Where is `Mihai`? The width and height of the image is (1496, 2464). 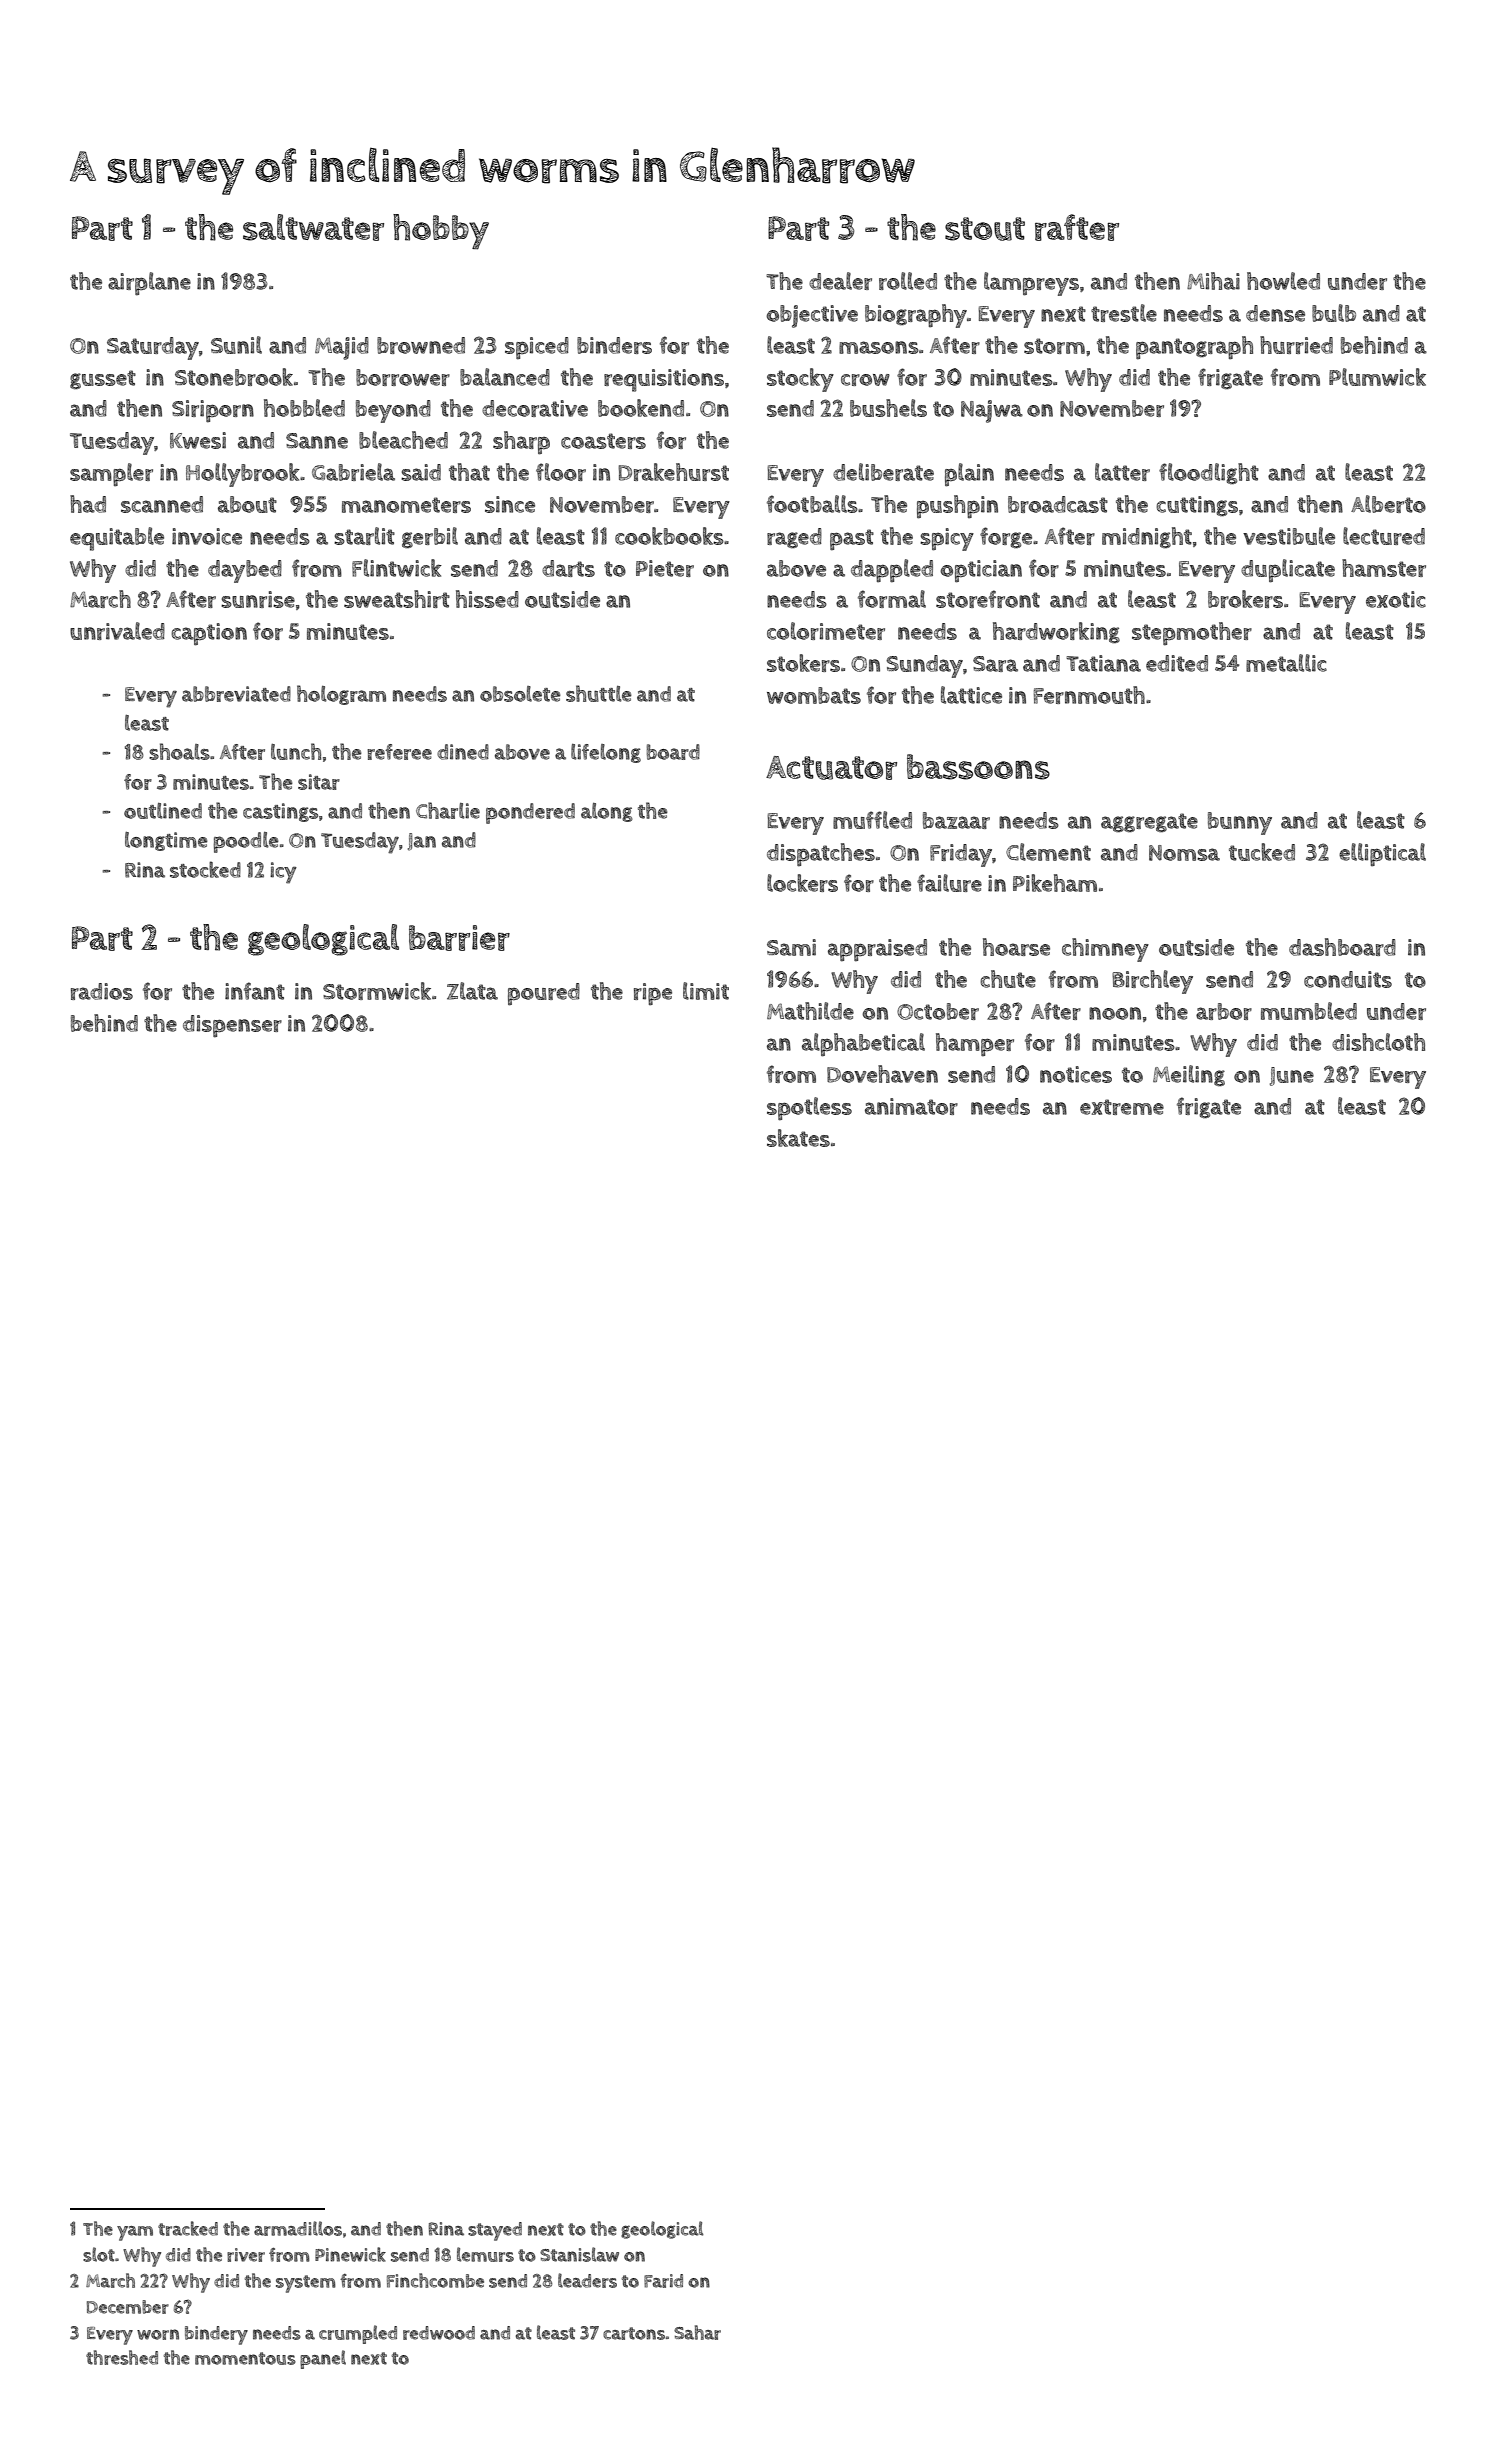 Mihai is located at coordinates (1213, 281).
